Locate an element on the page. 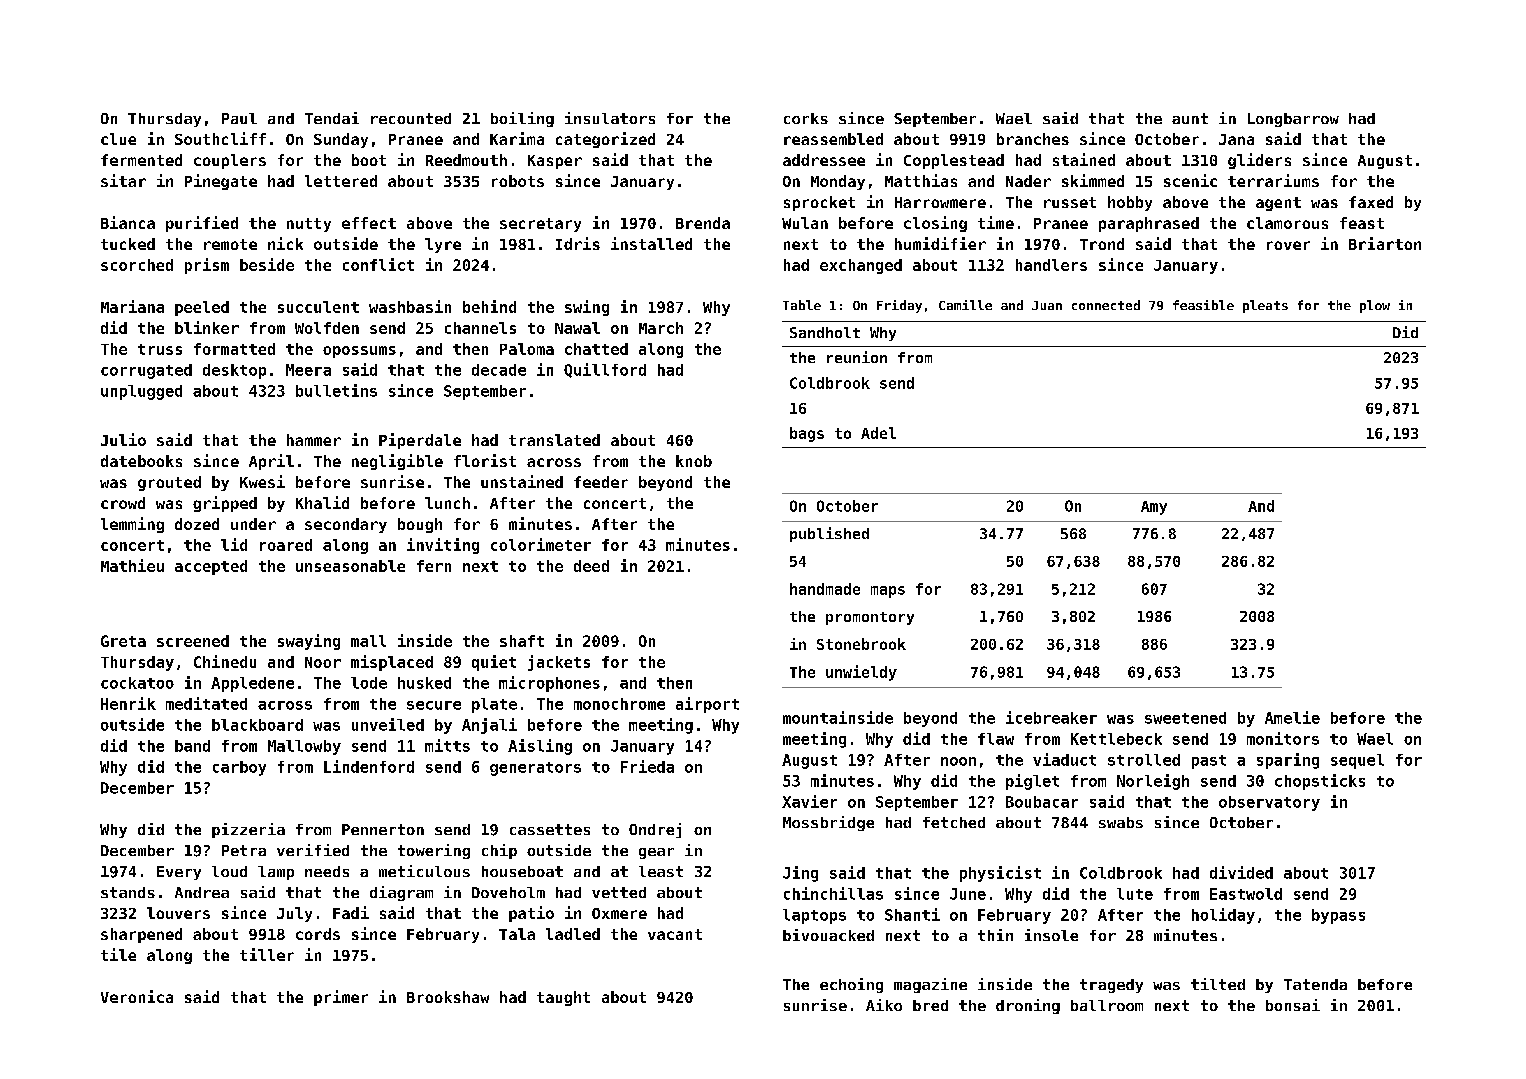  Piperdale is located at coordinates (420, 441).
